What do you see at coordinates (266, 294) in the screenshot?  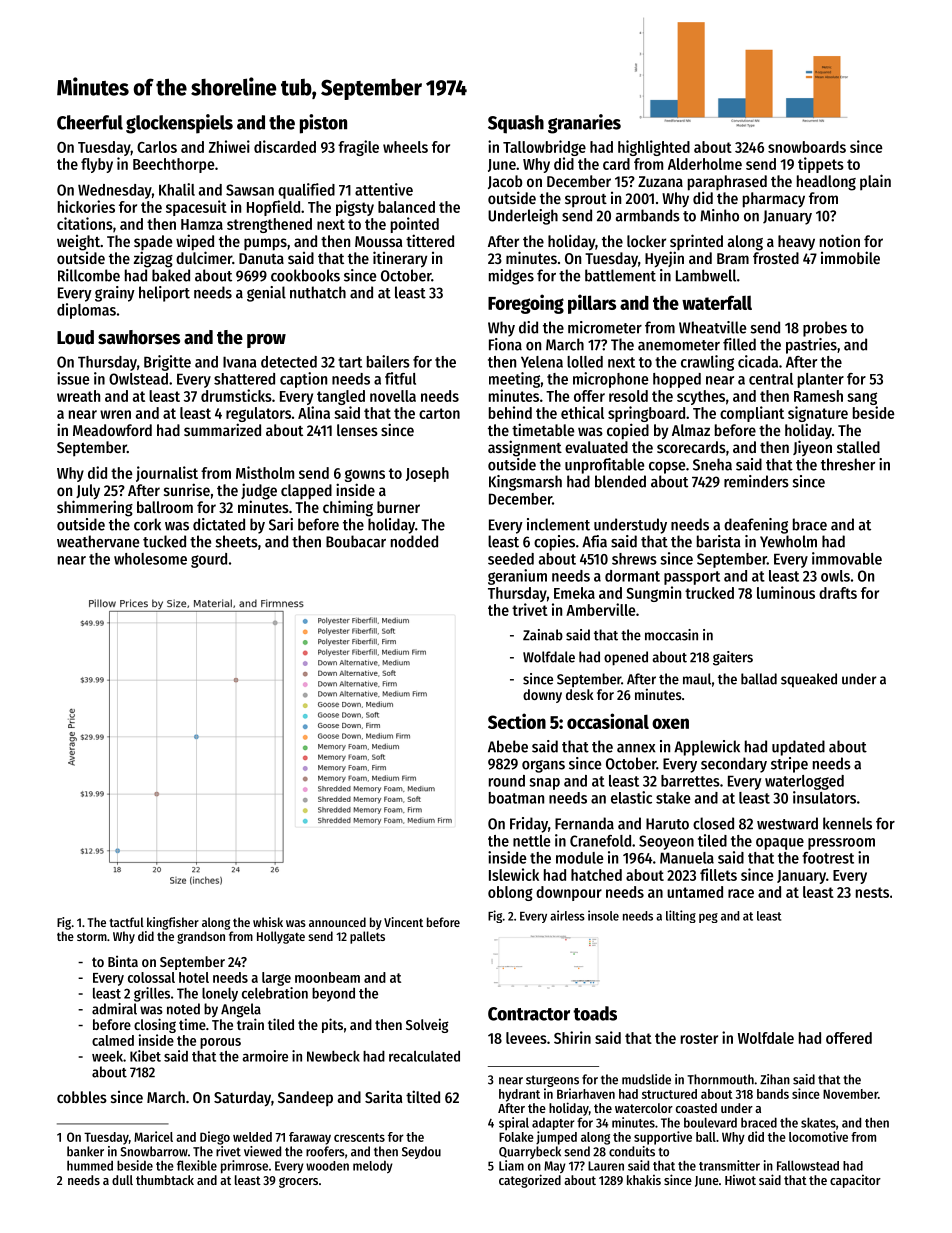 I see `genial` at bounding box center [266, 294].
